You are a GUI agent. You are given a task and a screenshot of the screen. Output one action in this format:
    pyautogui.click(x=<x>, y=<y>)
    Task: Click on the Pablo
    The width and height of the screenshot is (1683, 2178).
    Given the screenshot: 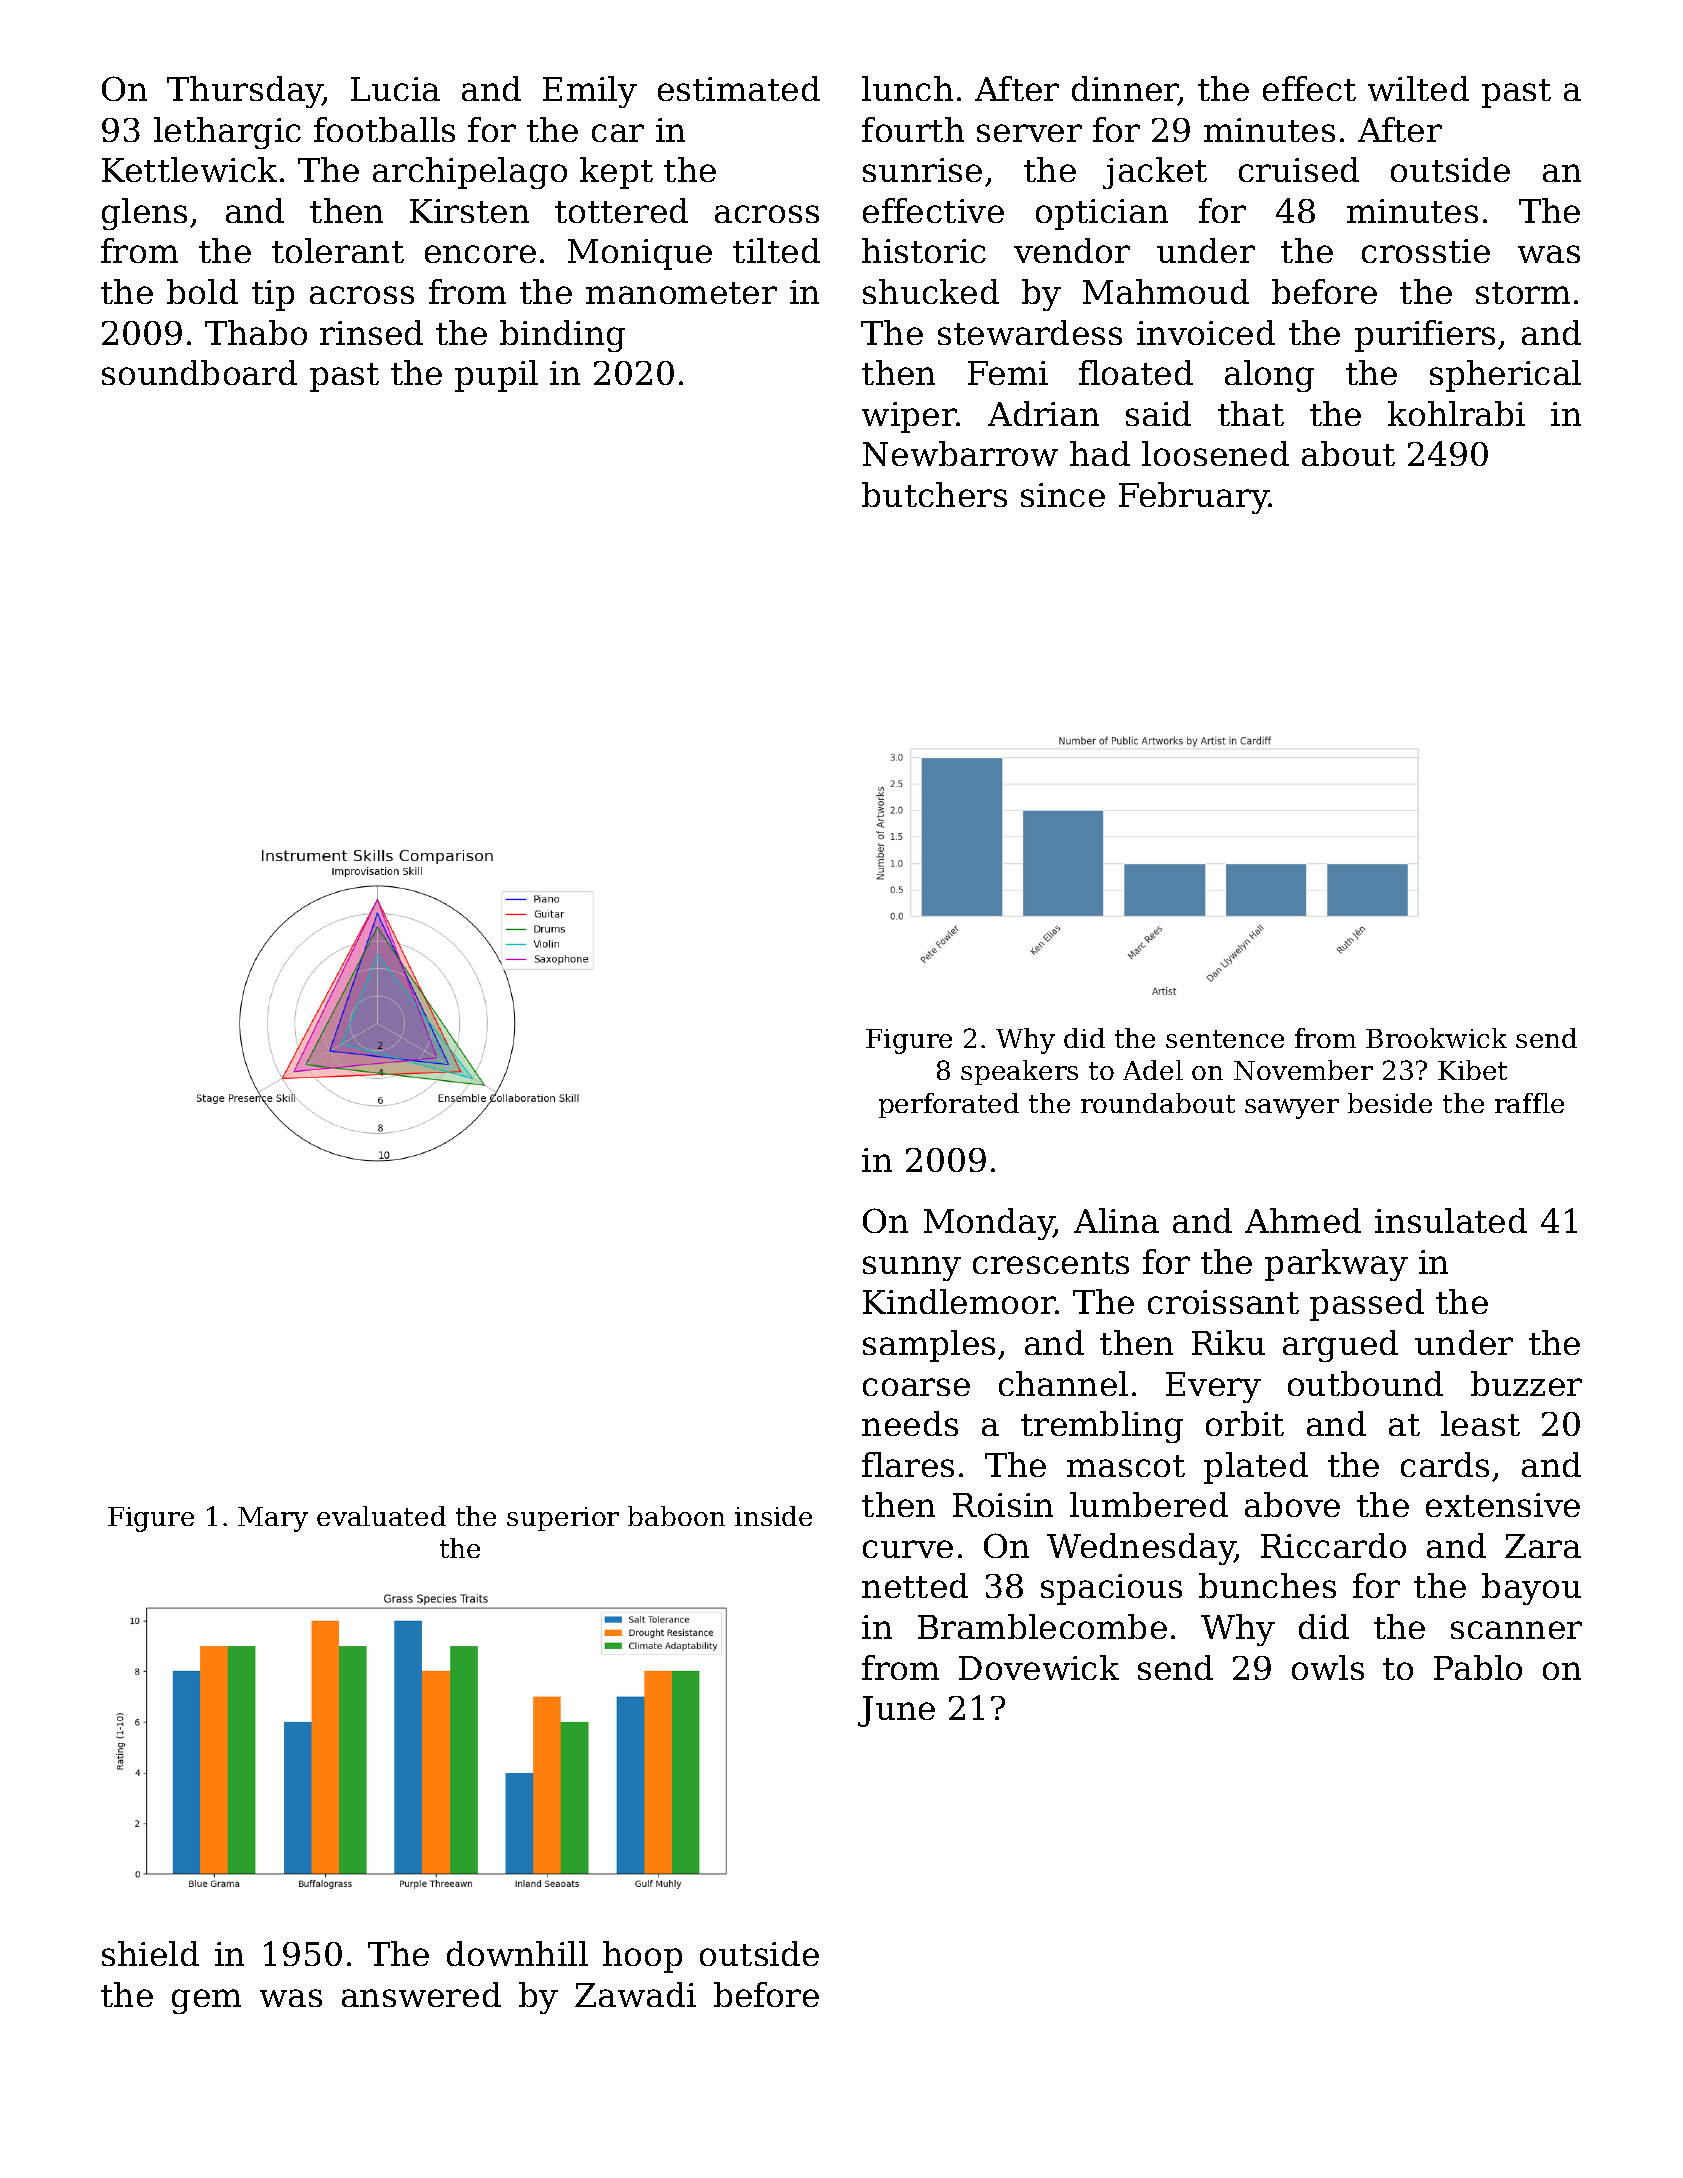 What is the action you would take?
    pyautogui.click(x=1478, y=1667)
